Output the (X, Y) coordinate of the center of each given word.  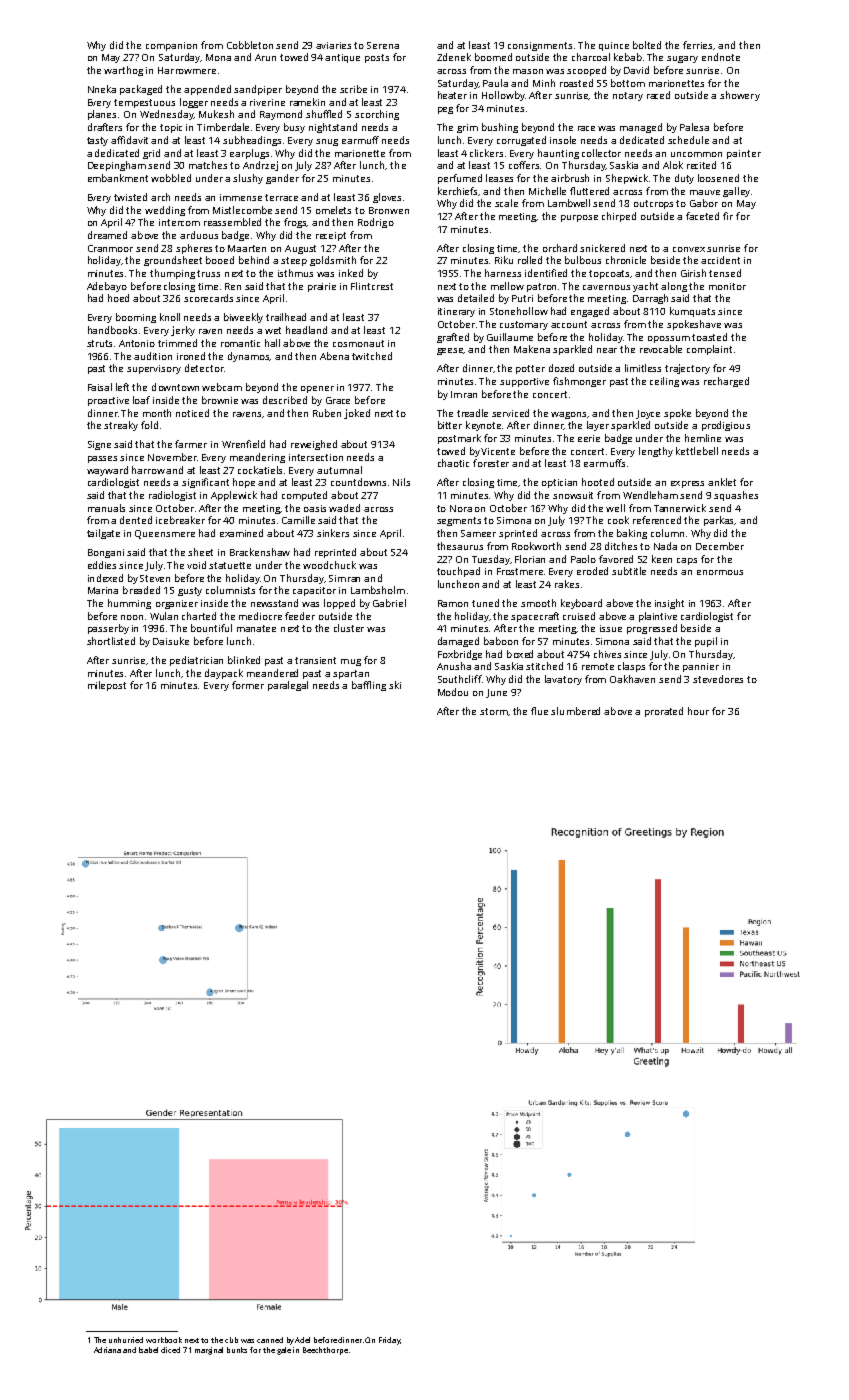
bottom (628, 83)
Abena (334, 356)
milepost (107, 686)
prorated (664, 712)
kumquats (692, 312)
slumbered (575, 711)
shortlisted (111, 641)
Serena (383, 45)
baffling (369, 686)
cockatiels (260, 470)
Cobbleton (250, 45)
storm (494, 711)
